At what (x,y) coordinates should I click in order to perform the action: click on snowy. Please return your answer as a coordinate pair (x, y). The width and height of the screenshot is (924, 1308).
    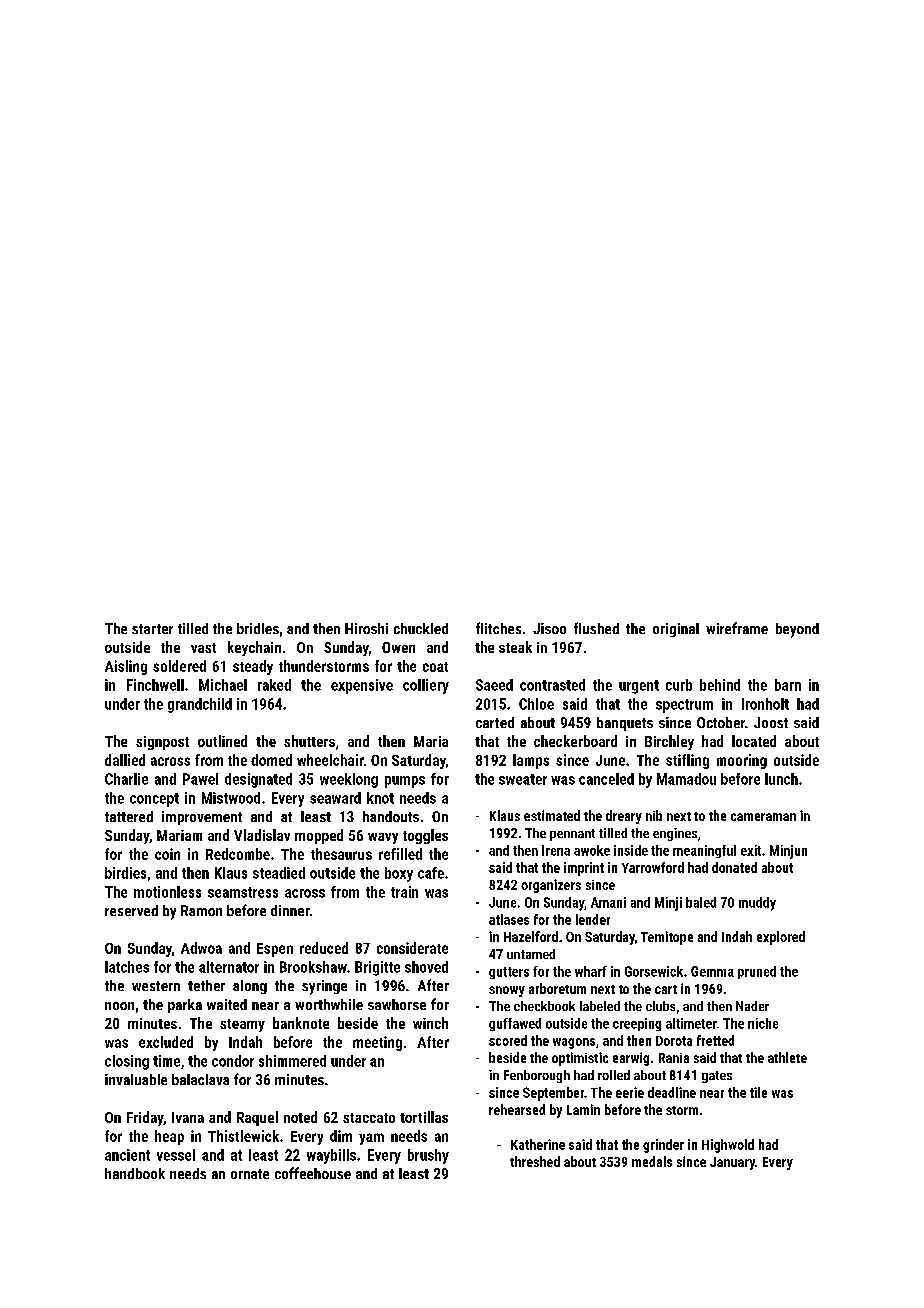
    Looking at the image, I should click on (507, 991).
